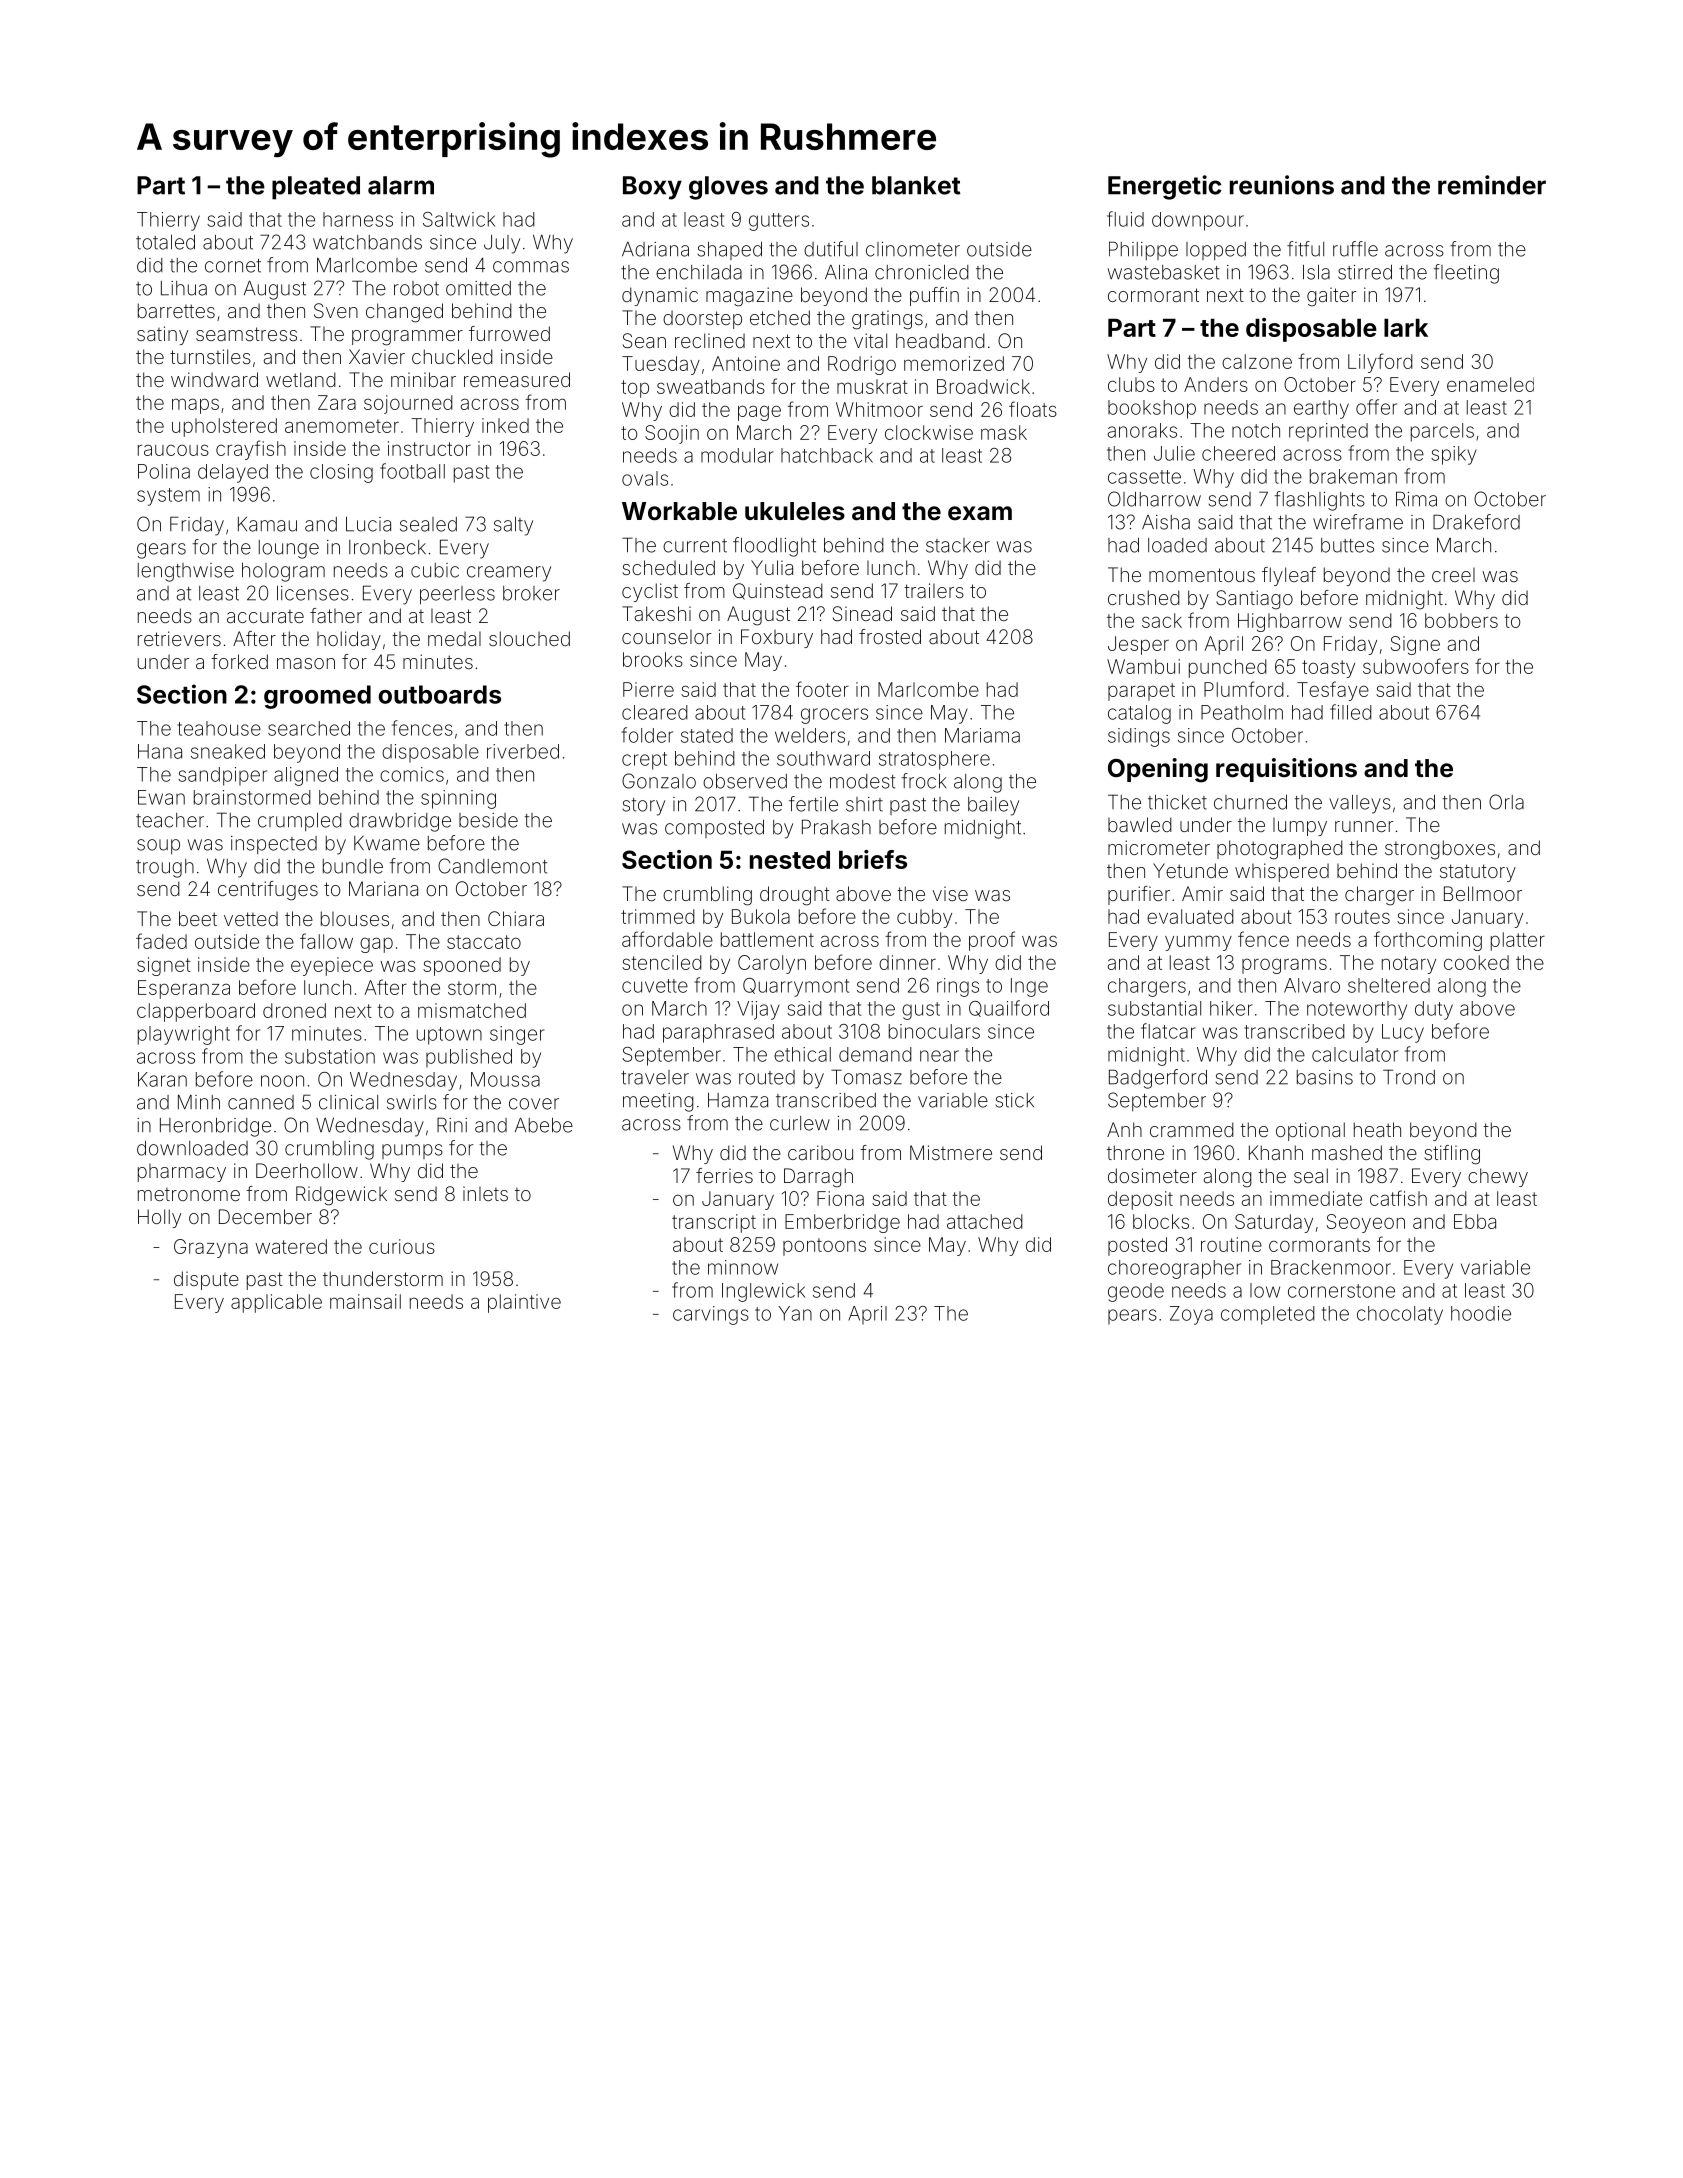 This page has width=1683, height=2178. Describe the element at coordinates (492, 866) in the page. I see `Candlemont` at that location.
